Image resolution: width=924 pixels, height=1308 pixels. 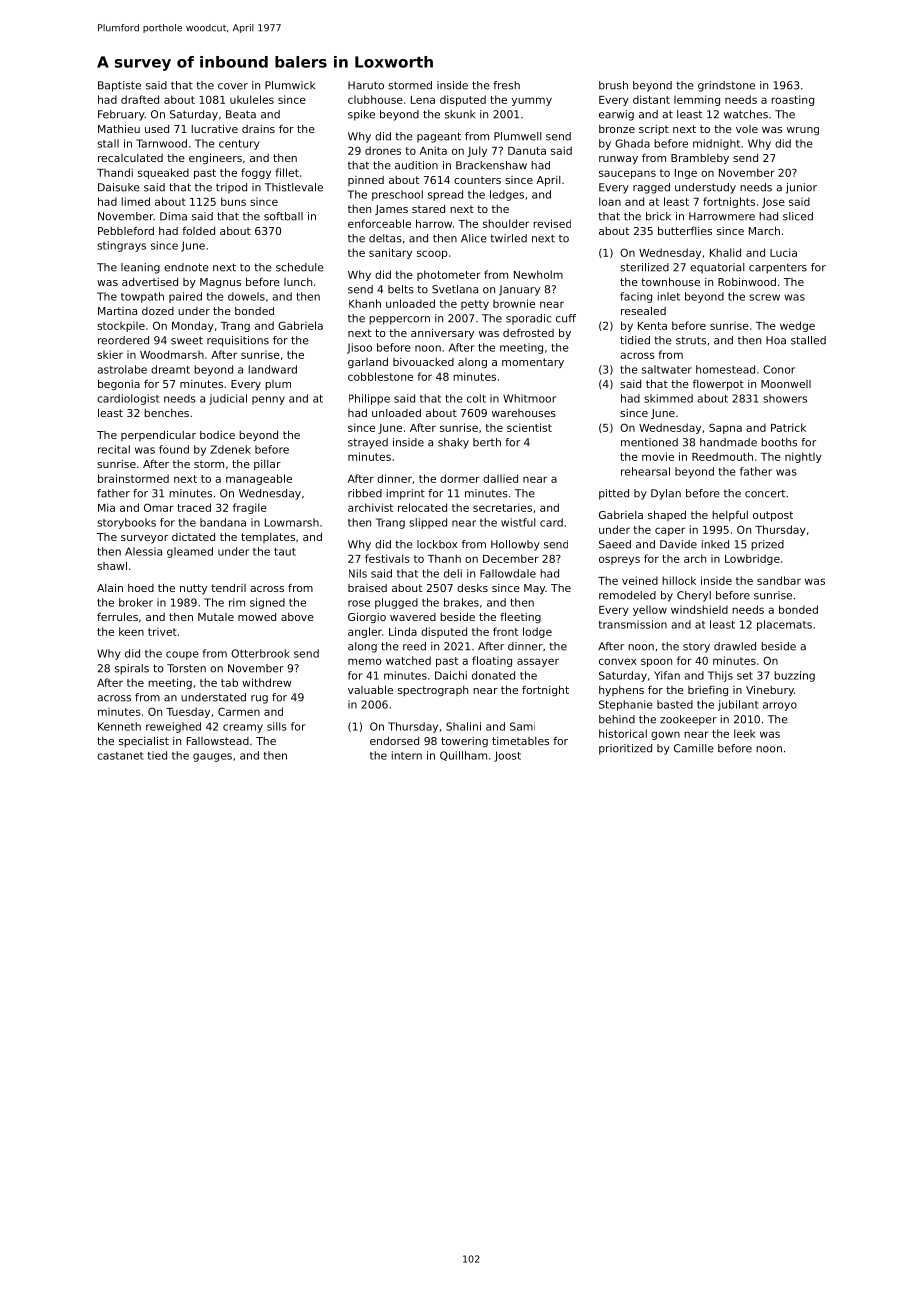 I want to click on showers, so click(x=785, y=398).
